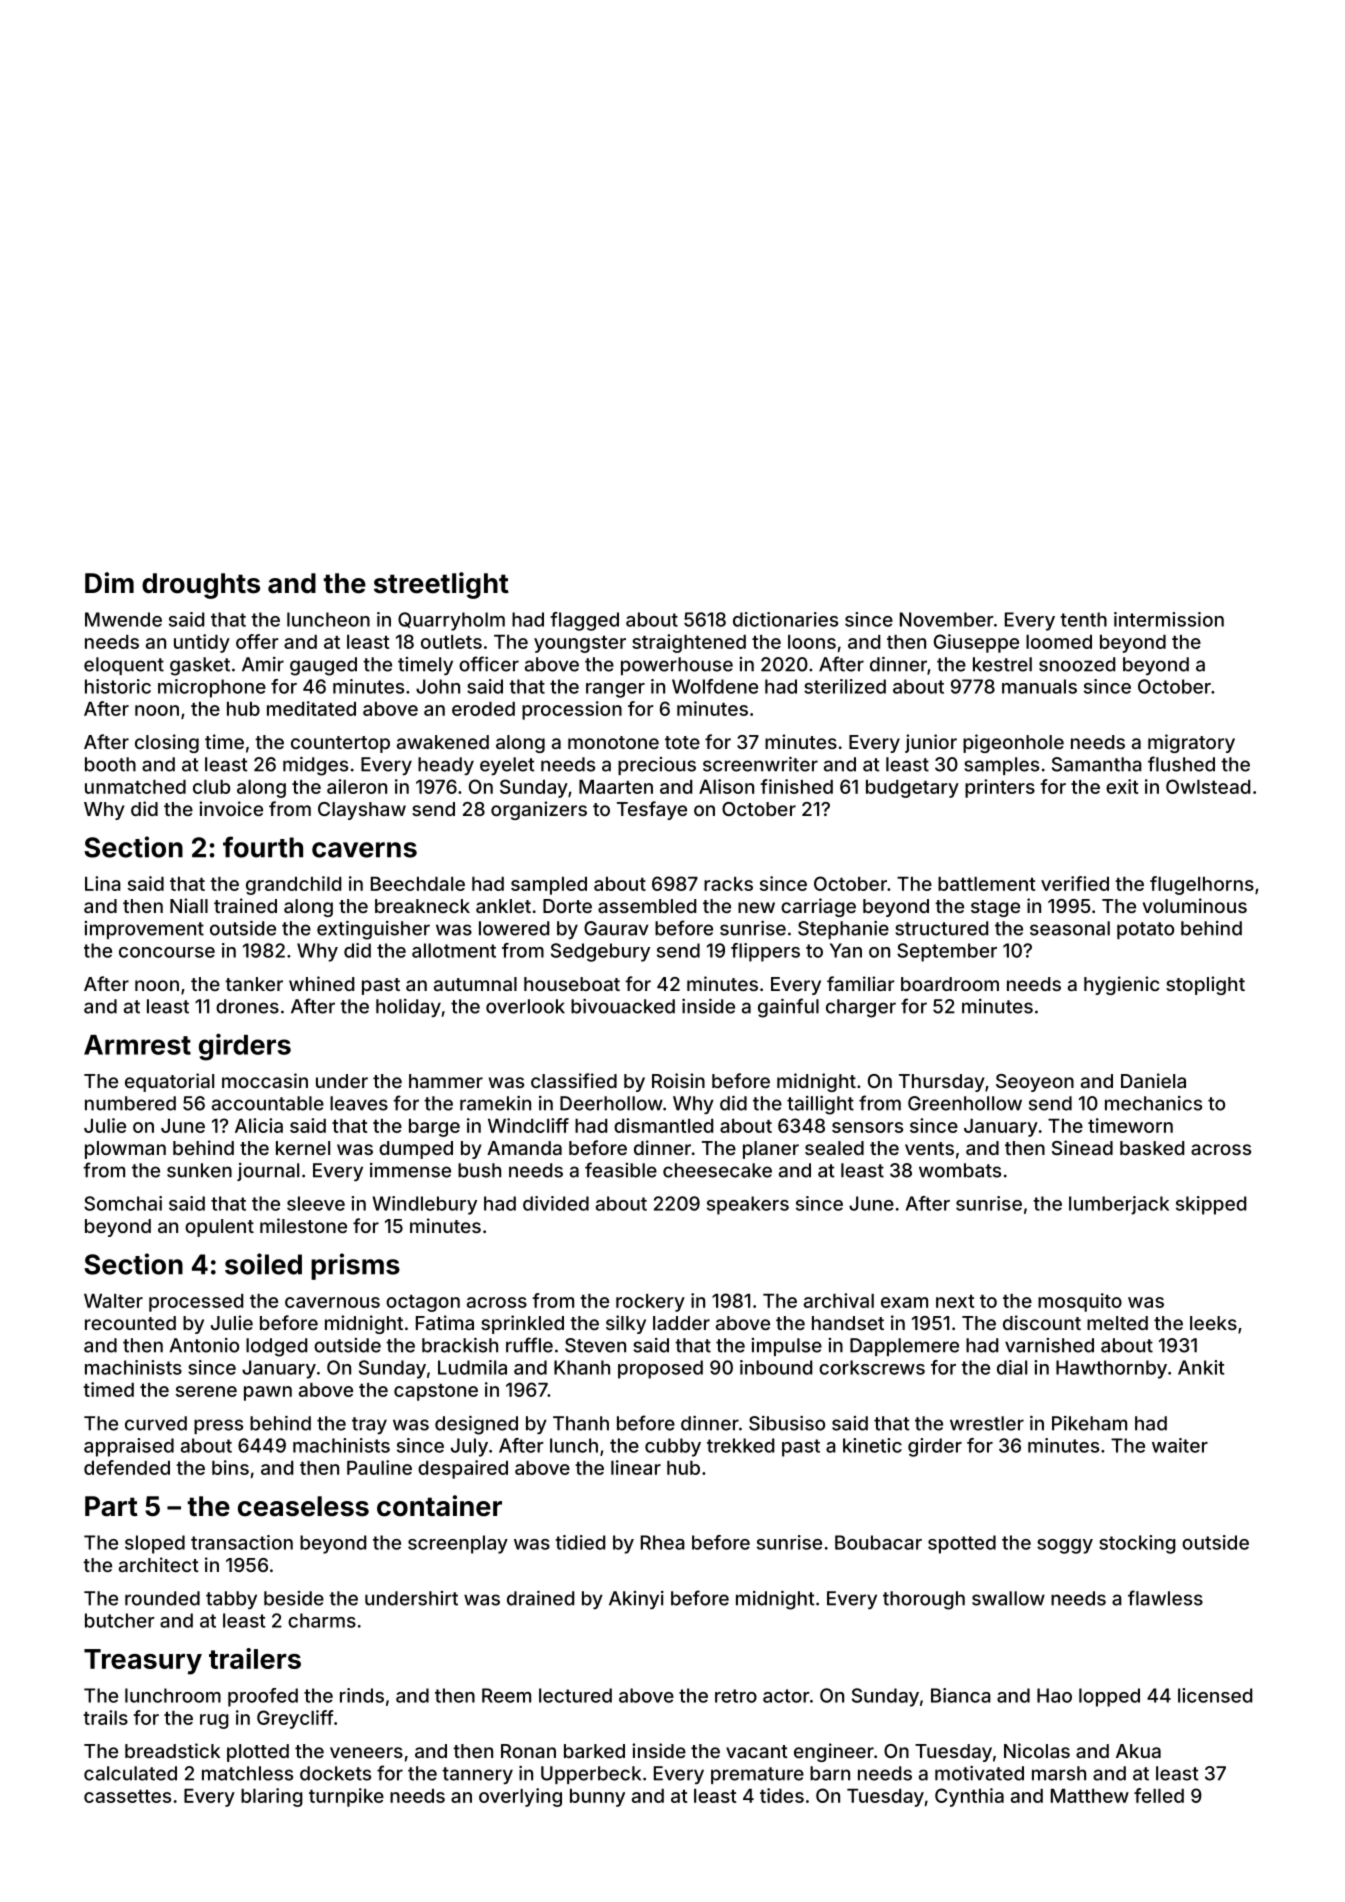  Describe the element at coordinates (843, 930) in the document. I see `Stephanie` at that location.
